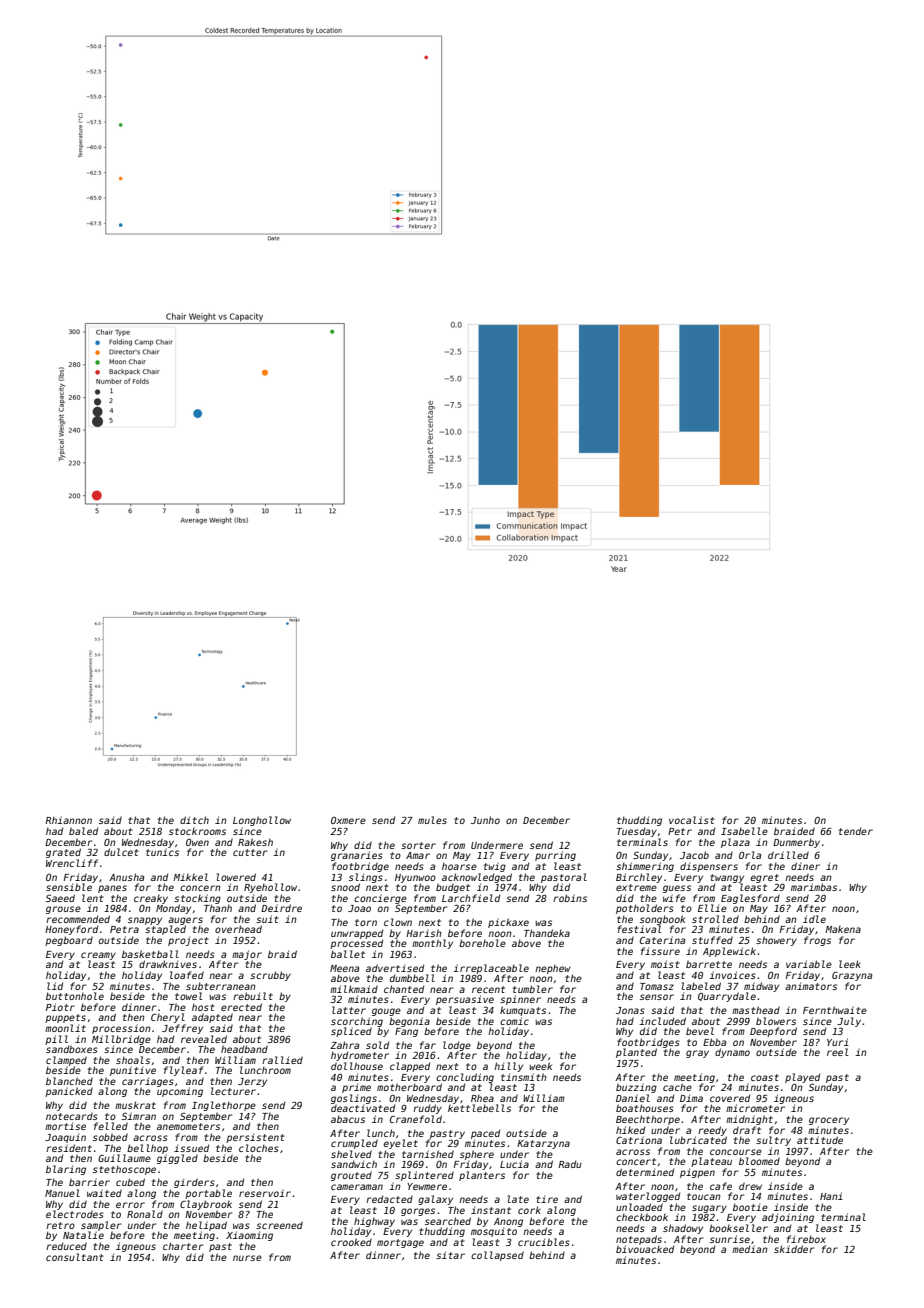  I want to click on ditch, so click(194, 820).
